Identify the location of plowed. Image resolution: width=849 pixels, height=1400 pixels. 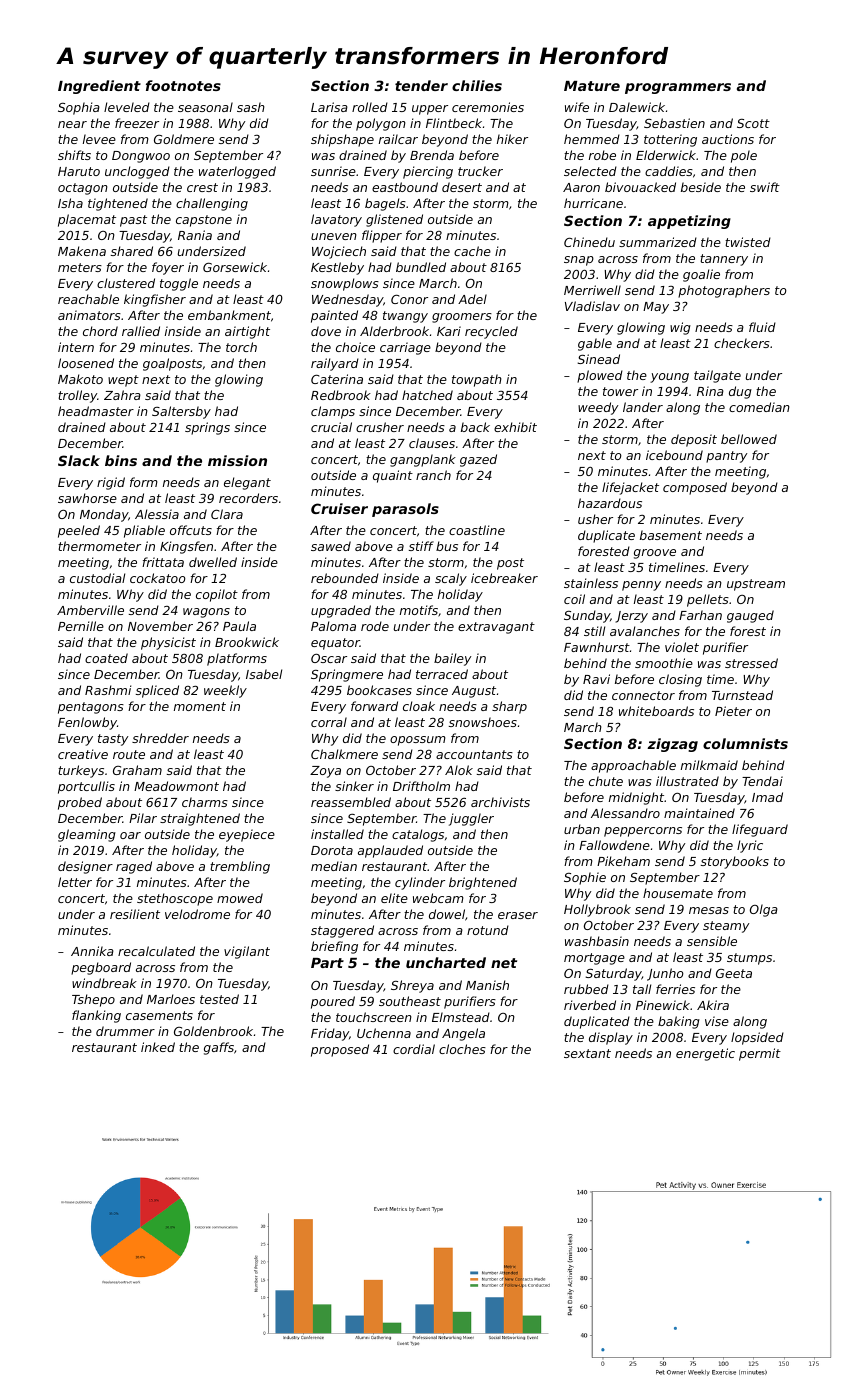
(600, 376).
